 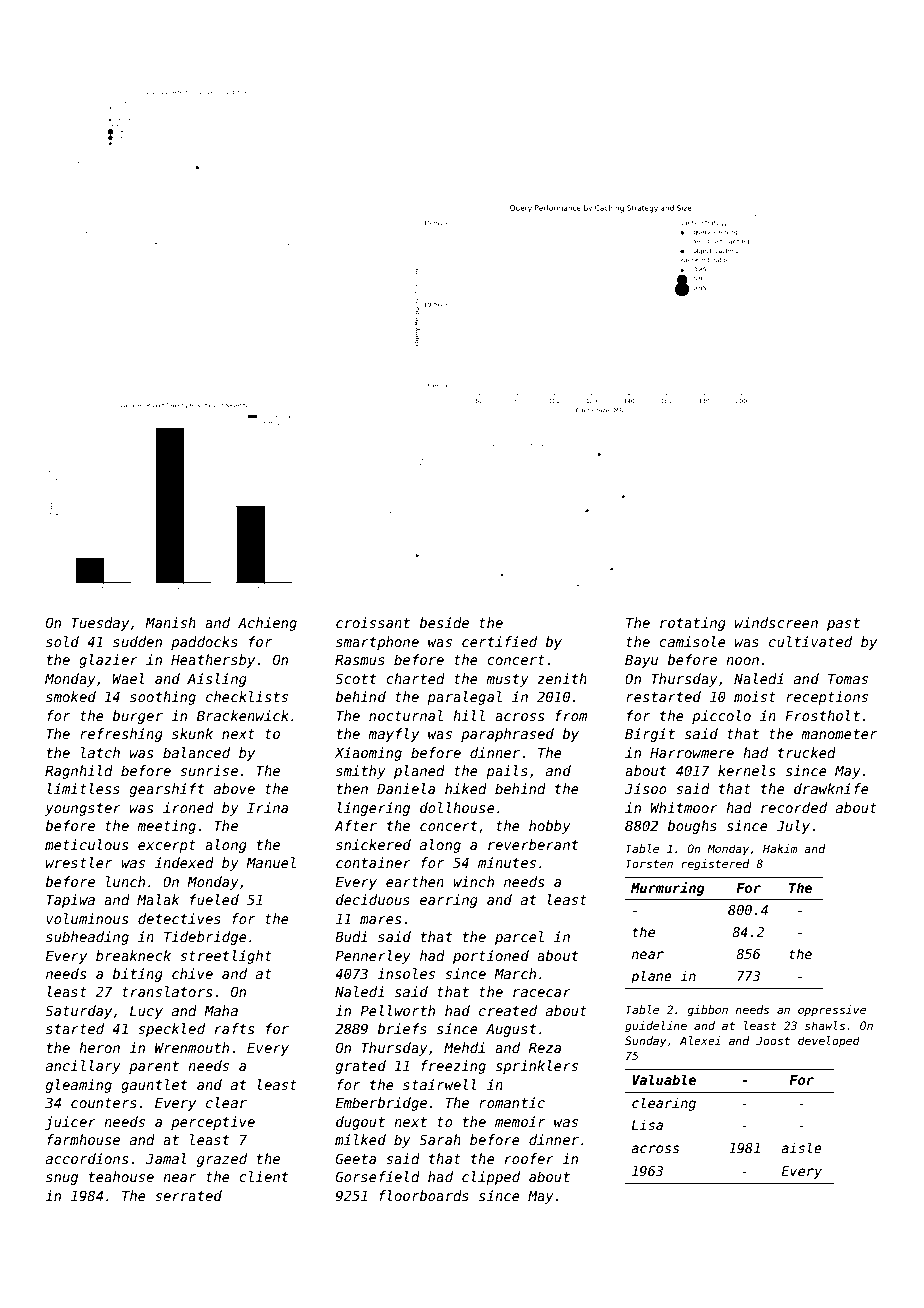 What do you see at coordinates (721, 717) in the screenshot?
I see `piccolo` at bounding box center [721, 717].
